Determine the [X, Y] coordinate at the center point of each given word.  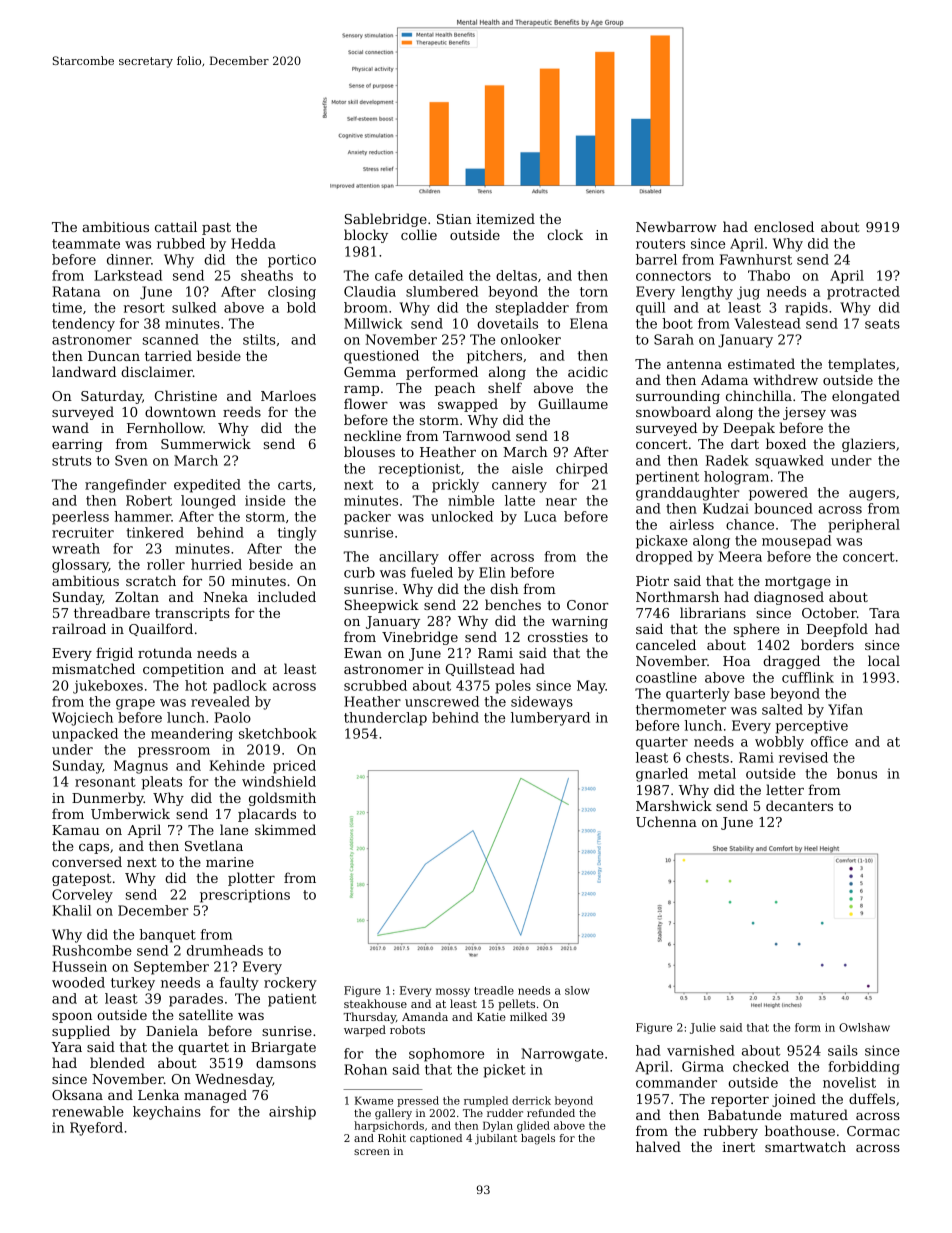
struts [72, 461]
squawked [789, 462]
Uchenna [666, 821]
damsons [286, 1062]
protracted [863, 293]
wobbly [779, 743]
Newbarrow [676, 226]
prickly [455, 486]
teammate [86, 244]
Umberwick [130, 813]
